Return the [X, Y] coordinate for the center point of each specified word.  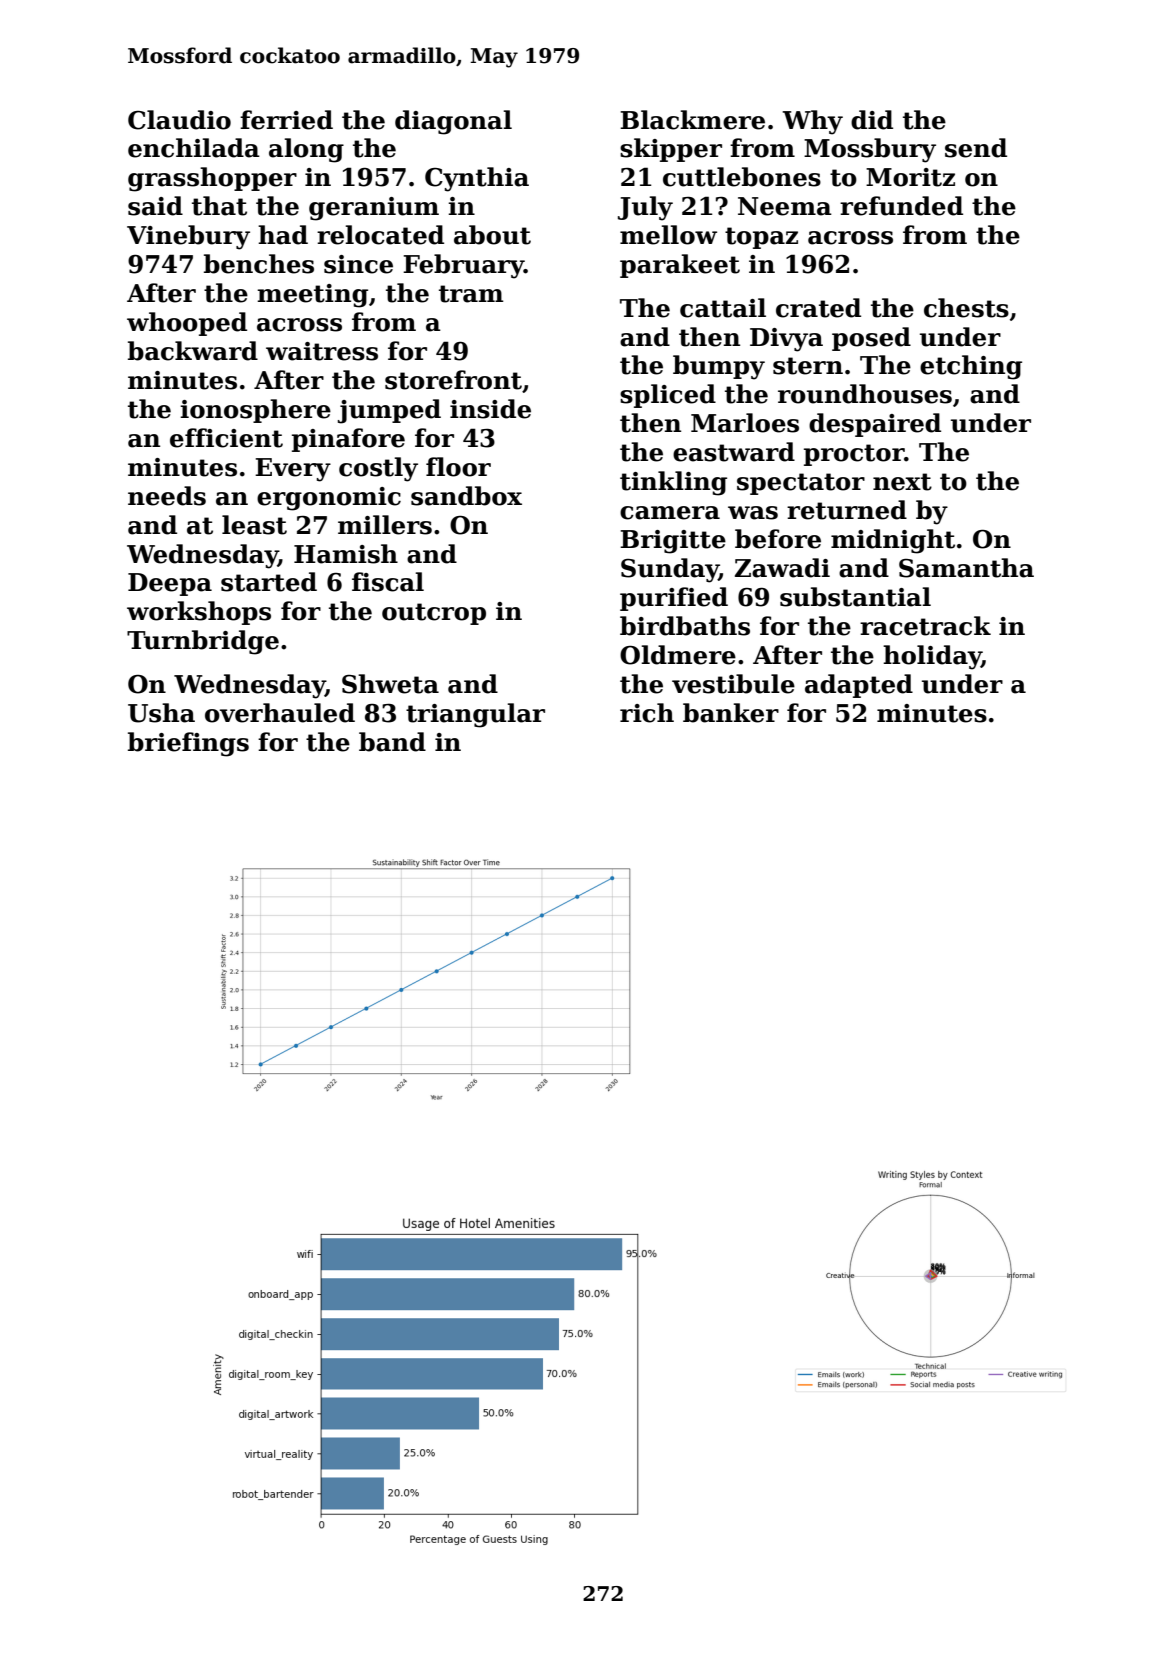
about [492, 235]
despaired [875, 425]
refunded [901, 206]
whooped [187, 324]
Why [812, 122]
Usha [161, 713]
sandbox [466, 496]
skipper [671, 150]
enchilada [194, 148]
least [254, 525]
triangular [475, 715]
